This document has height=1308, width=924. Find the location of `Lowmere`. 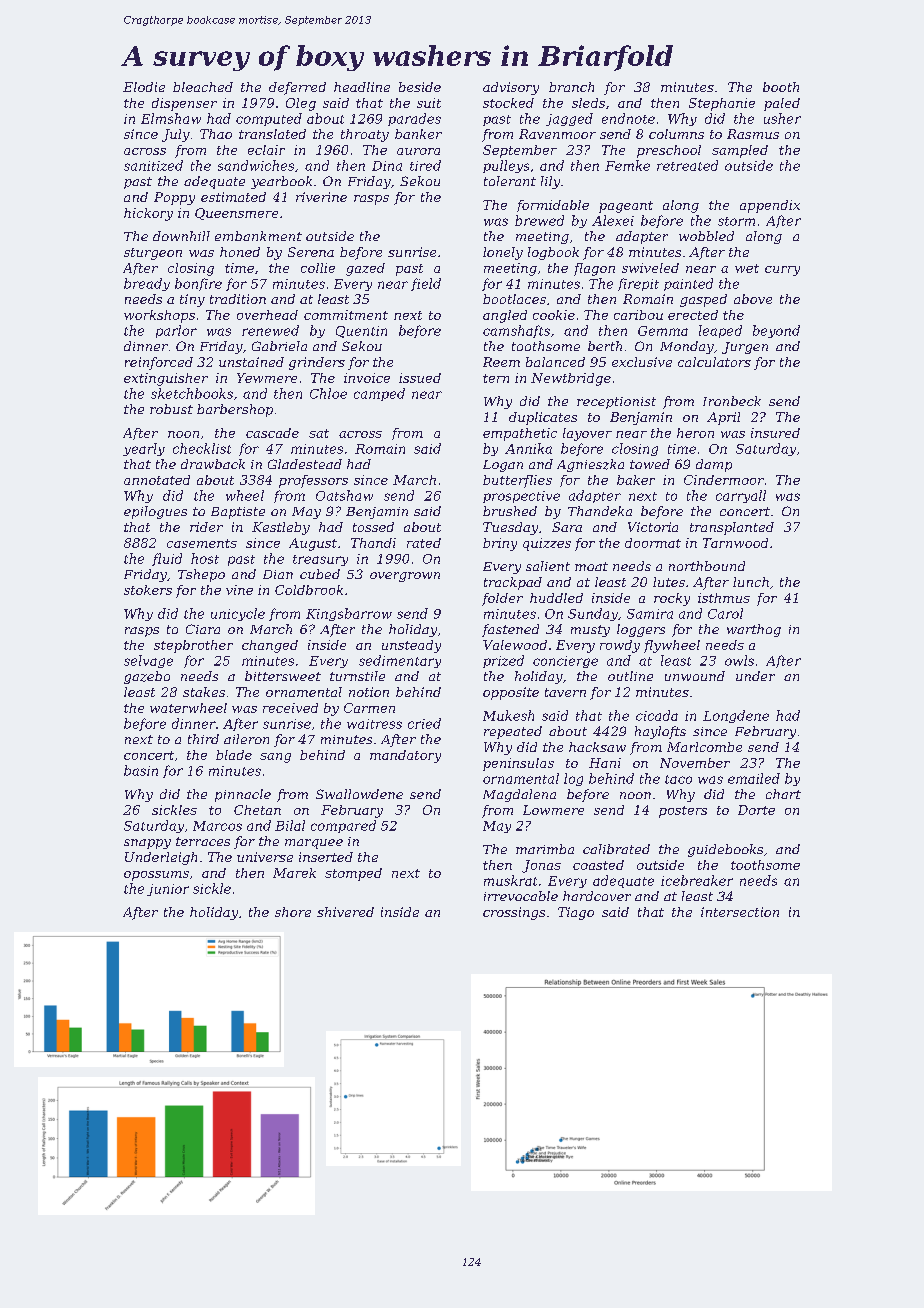

Lowmere is located at coordinates (553, 810).
